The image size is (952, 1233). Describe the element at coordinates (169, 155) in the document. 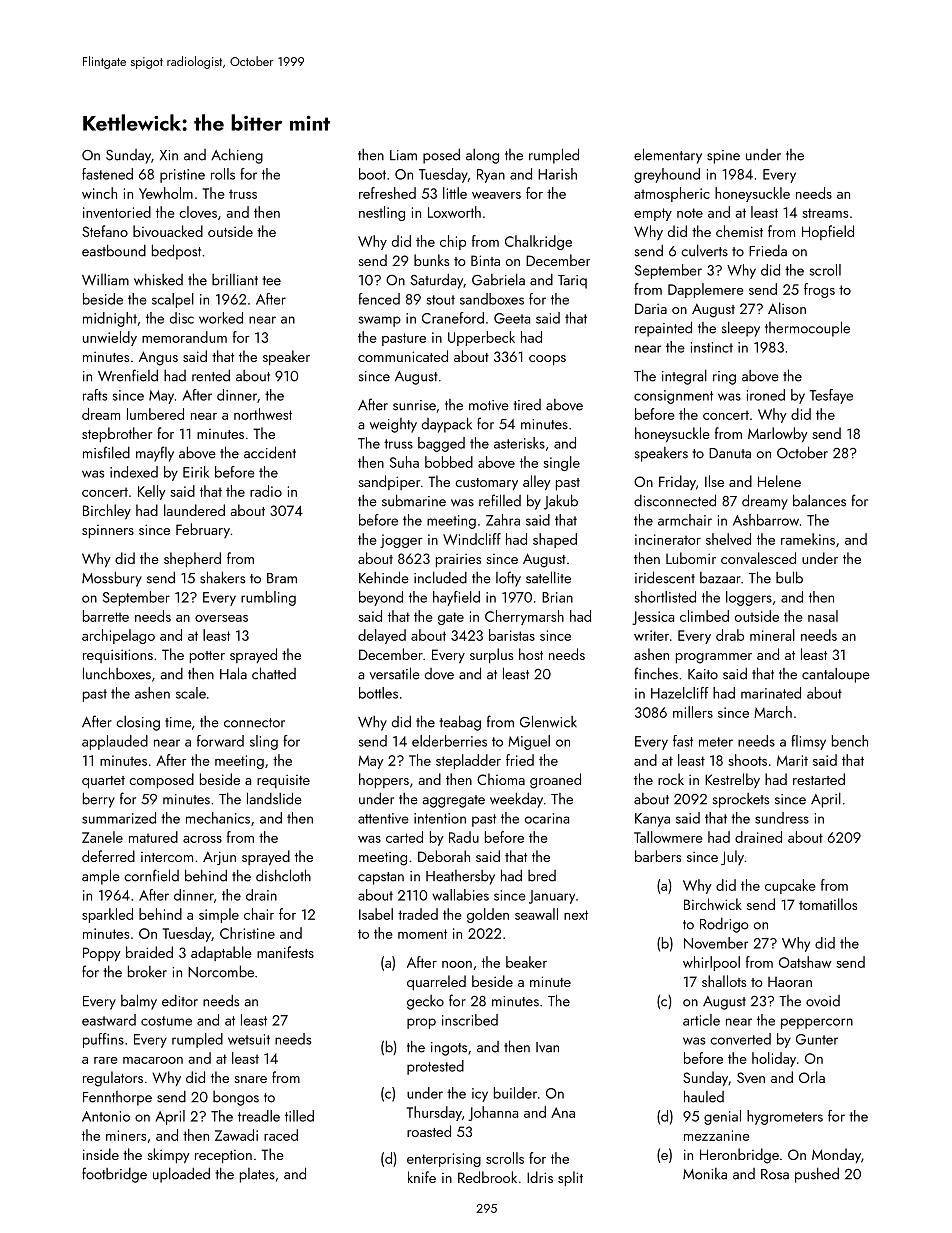

I see `Xin` at that location.
